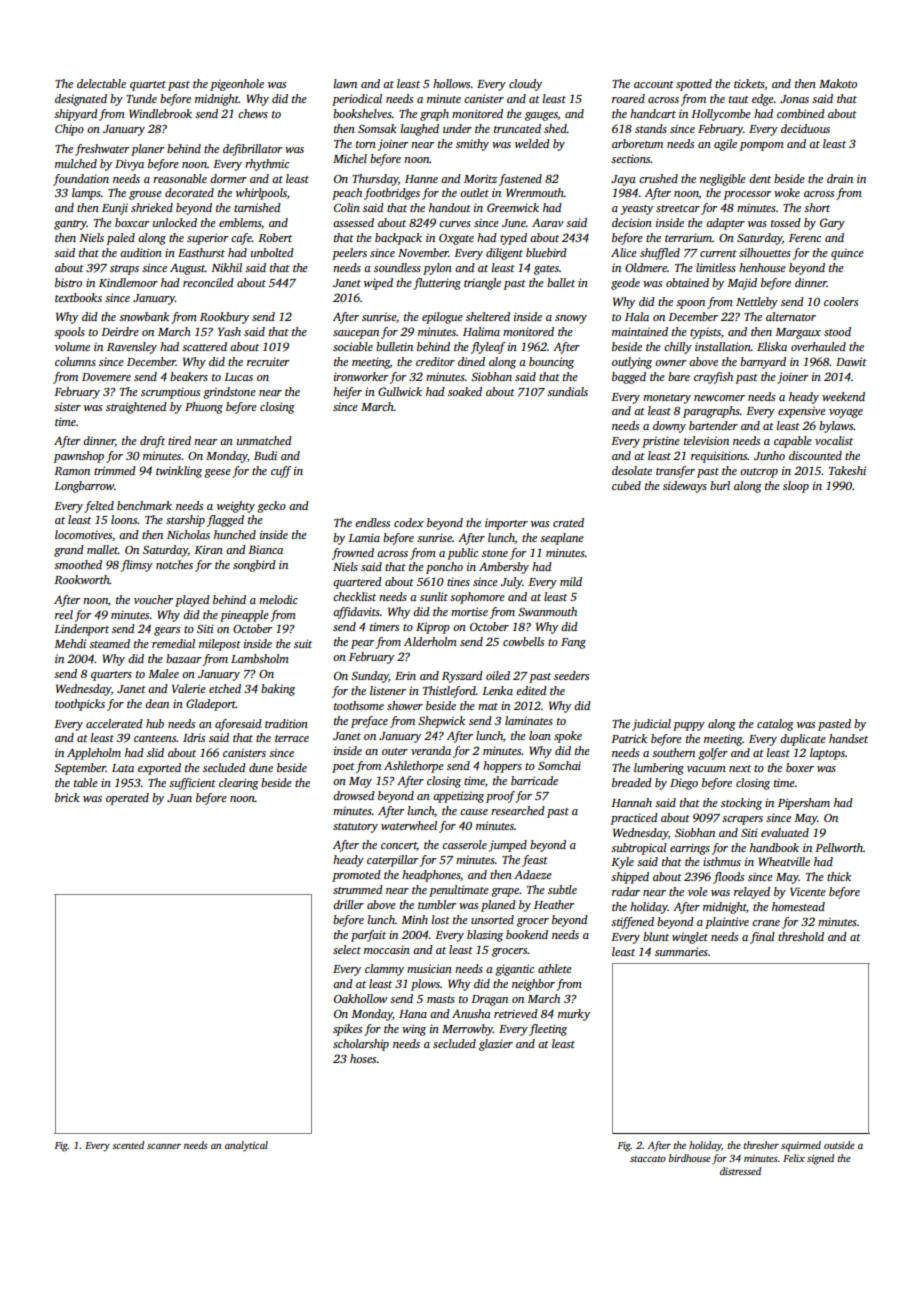  I want to click on negligible, so click(723, 180).
